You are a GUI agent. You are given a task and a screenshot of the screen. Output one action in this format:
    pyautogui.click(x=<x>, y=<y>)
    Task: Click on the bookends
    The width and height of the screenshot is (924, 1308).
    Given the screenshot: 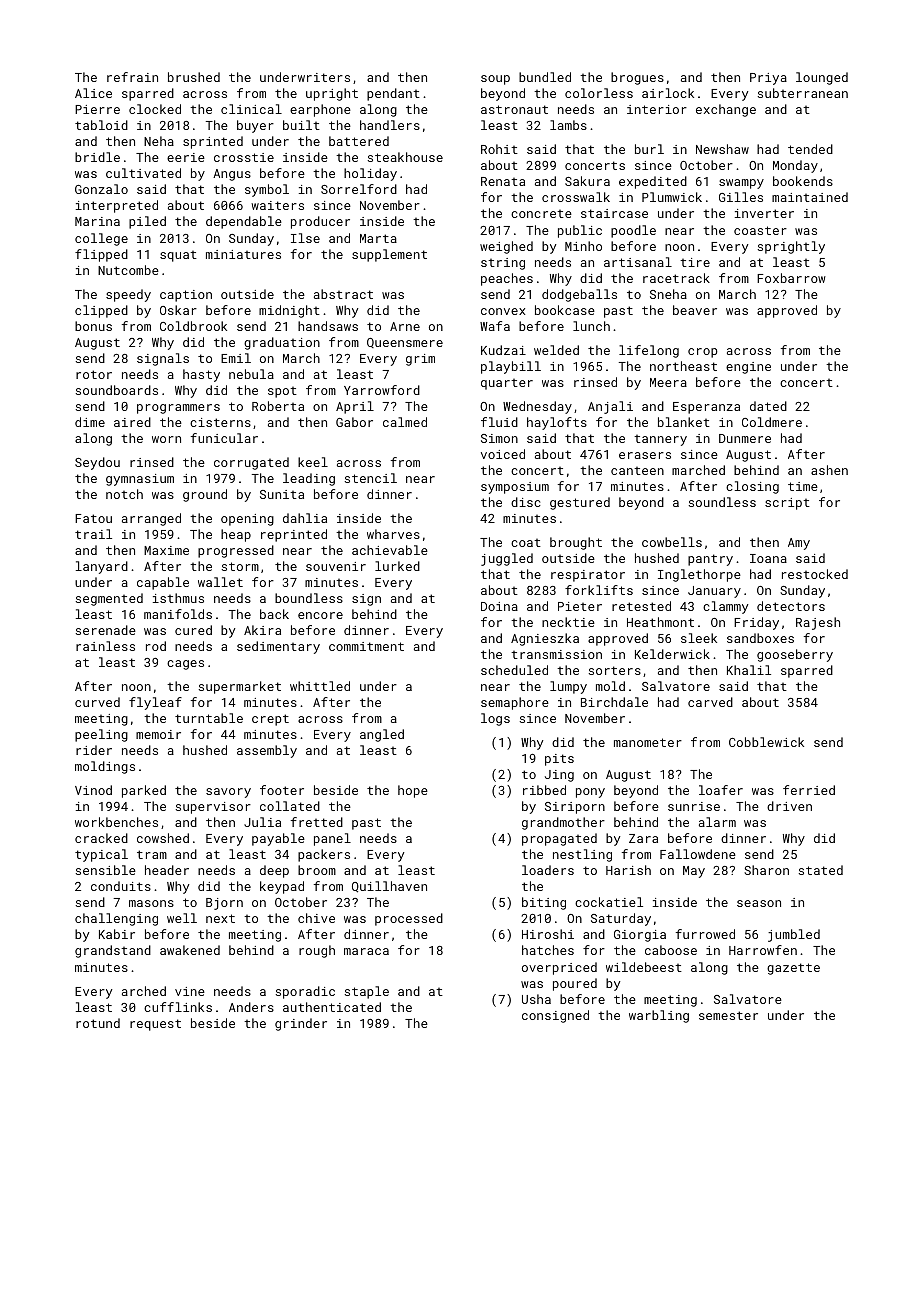 What is the action you would take?
    pyautogui.click(x=803, y=181)
